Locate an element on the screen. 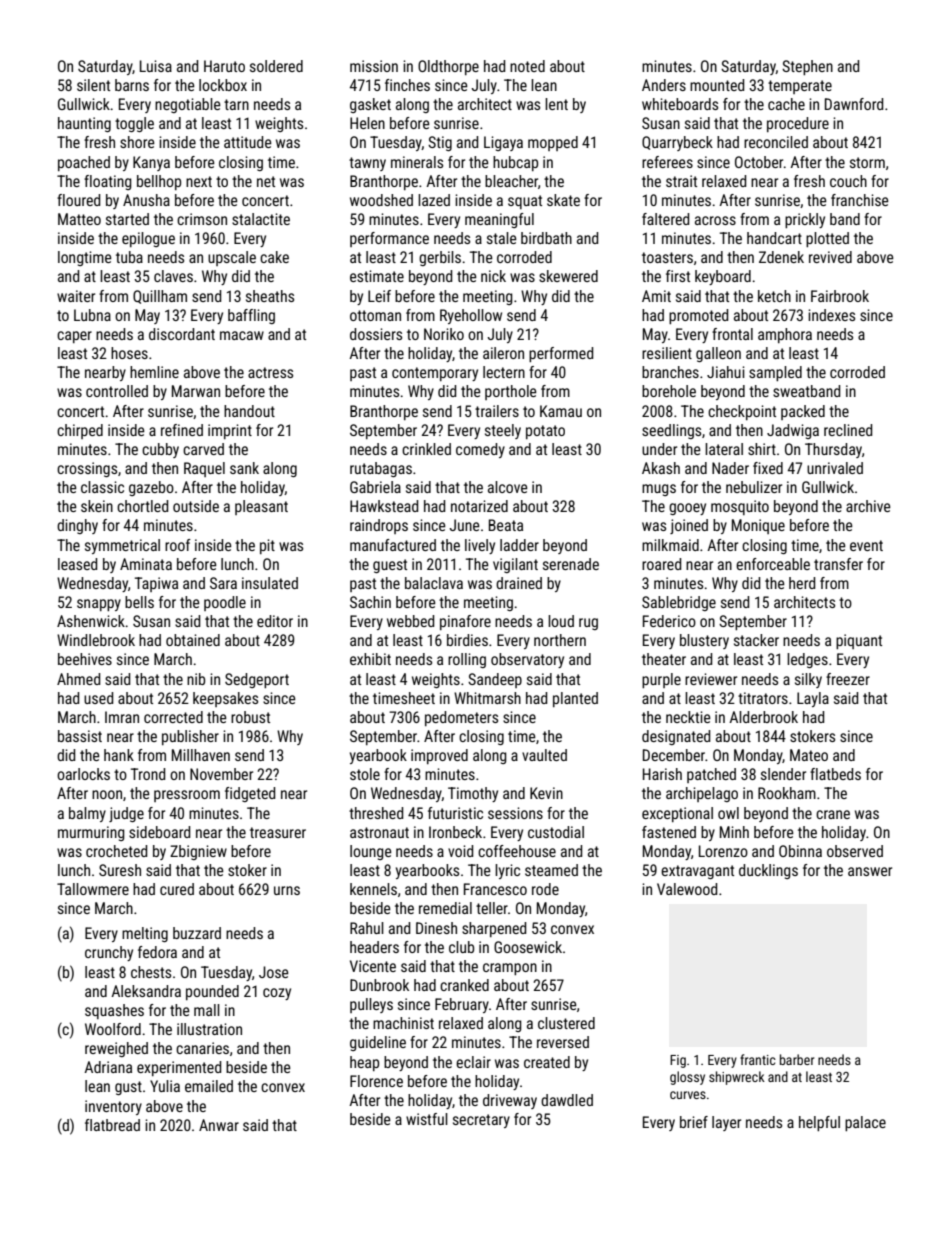 This screenshot has height=1233, width=952. Luisa is located at coordinates (156, 66).
